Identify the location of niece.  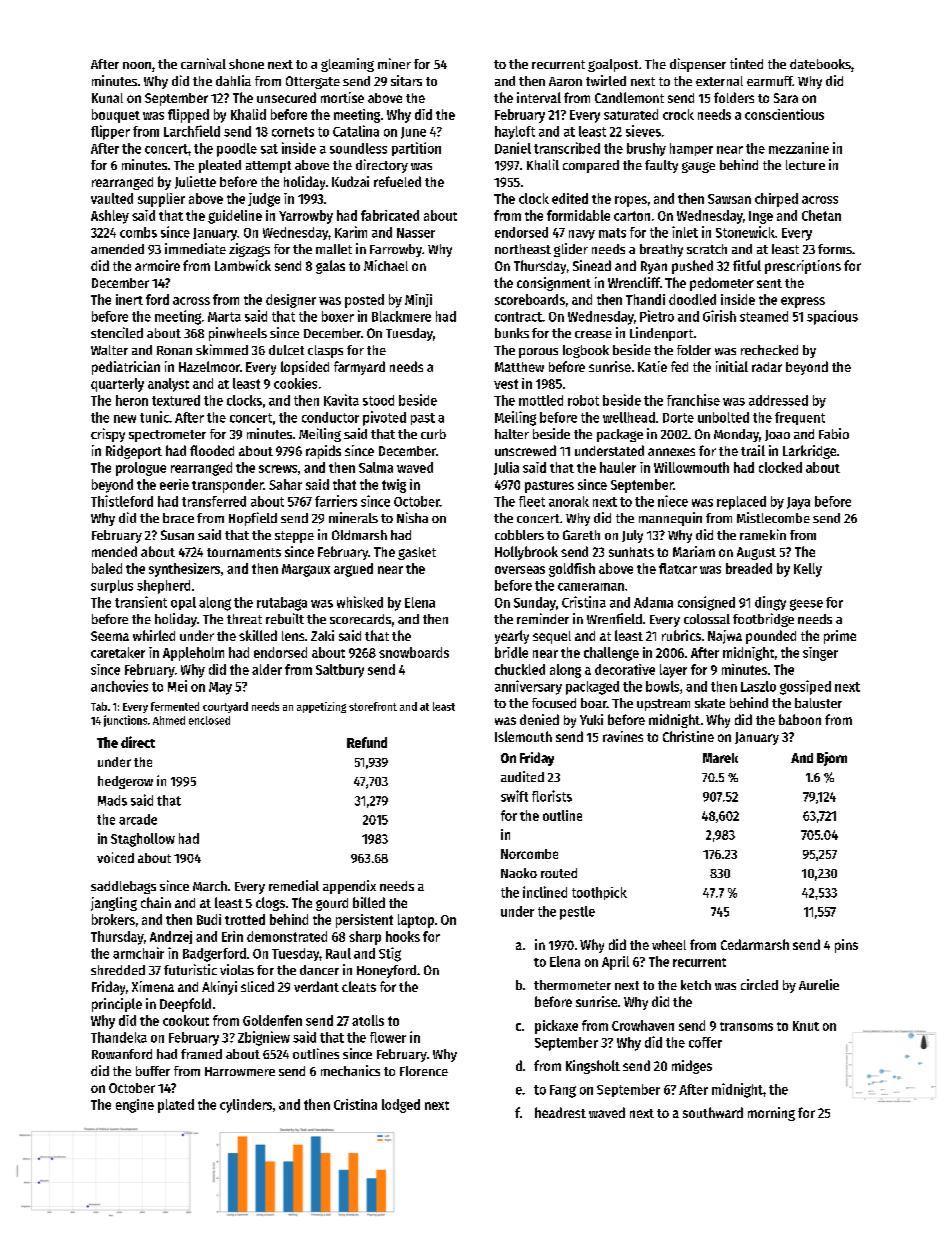
(673, 501).
